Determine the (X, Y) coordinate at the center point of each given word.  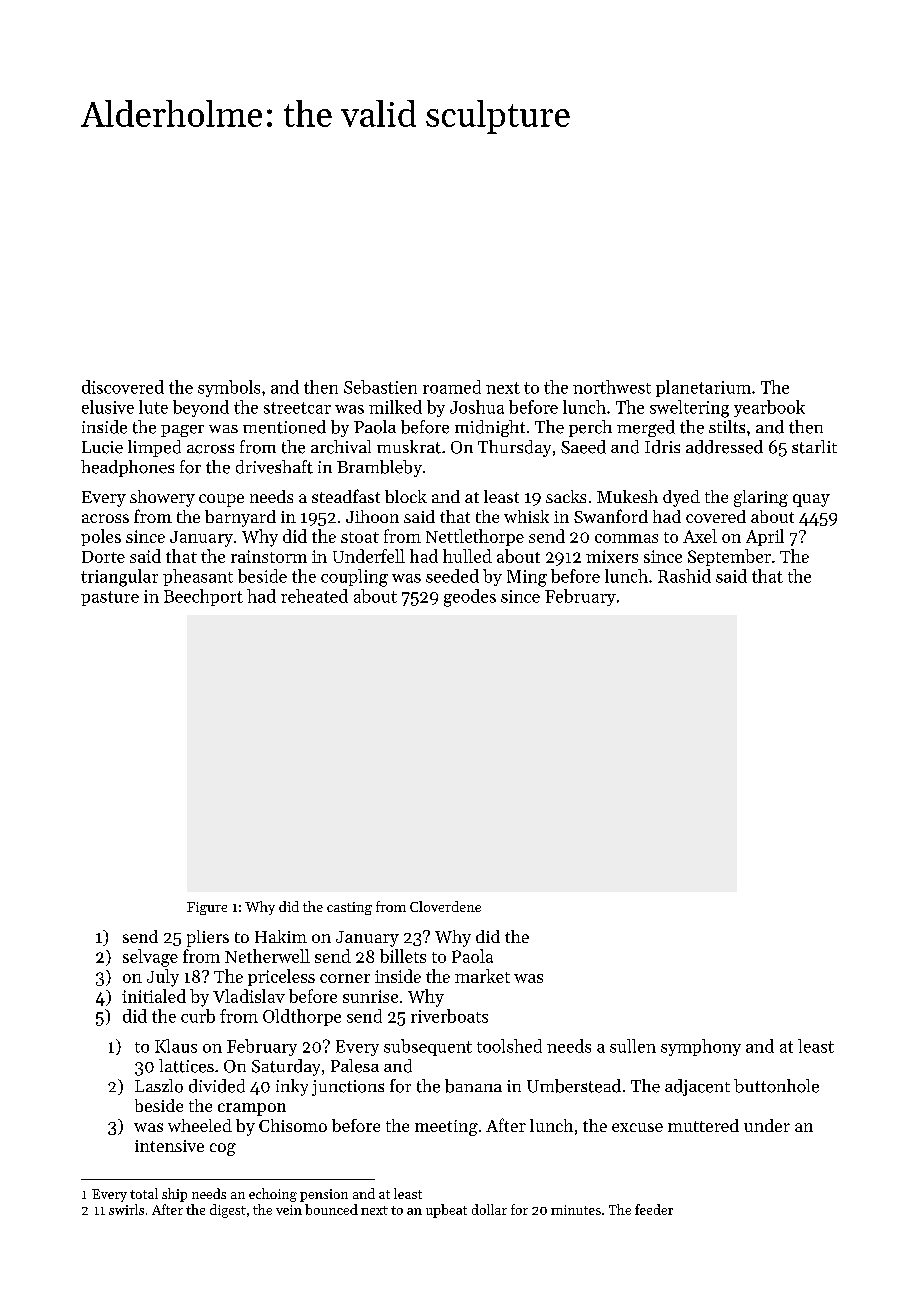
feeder (654, 1209)
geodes (470, 598)
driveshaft (274, 467)
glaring (761, 498)
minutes (576, 1210)
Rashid (684, 576)
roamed (452, 387)
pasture (110, 598)
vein (289, 1210)
